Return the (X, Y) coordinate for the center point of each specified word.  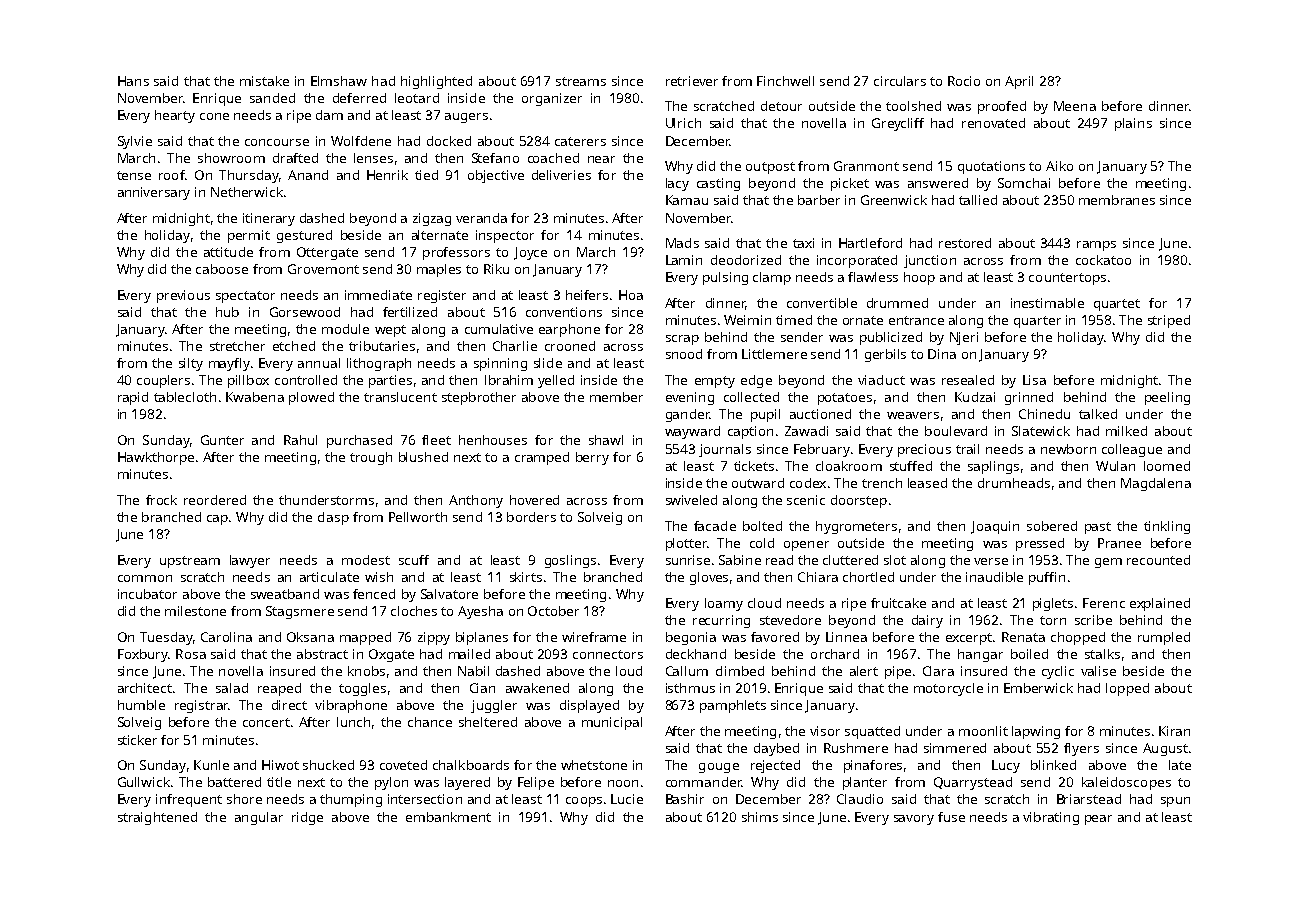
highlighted (436, 82)
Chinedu (1044, 414)
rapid (133, 398)
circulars (900, 81)
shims (760, 817)
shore (244, 799)
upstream (190, 562)
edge (756, 381)
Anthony (476, 501)
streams (581, 81)
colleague (1132, 450)
